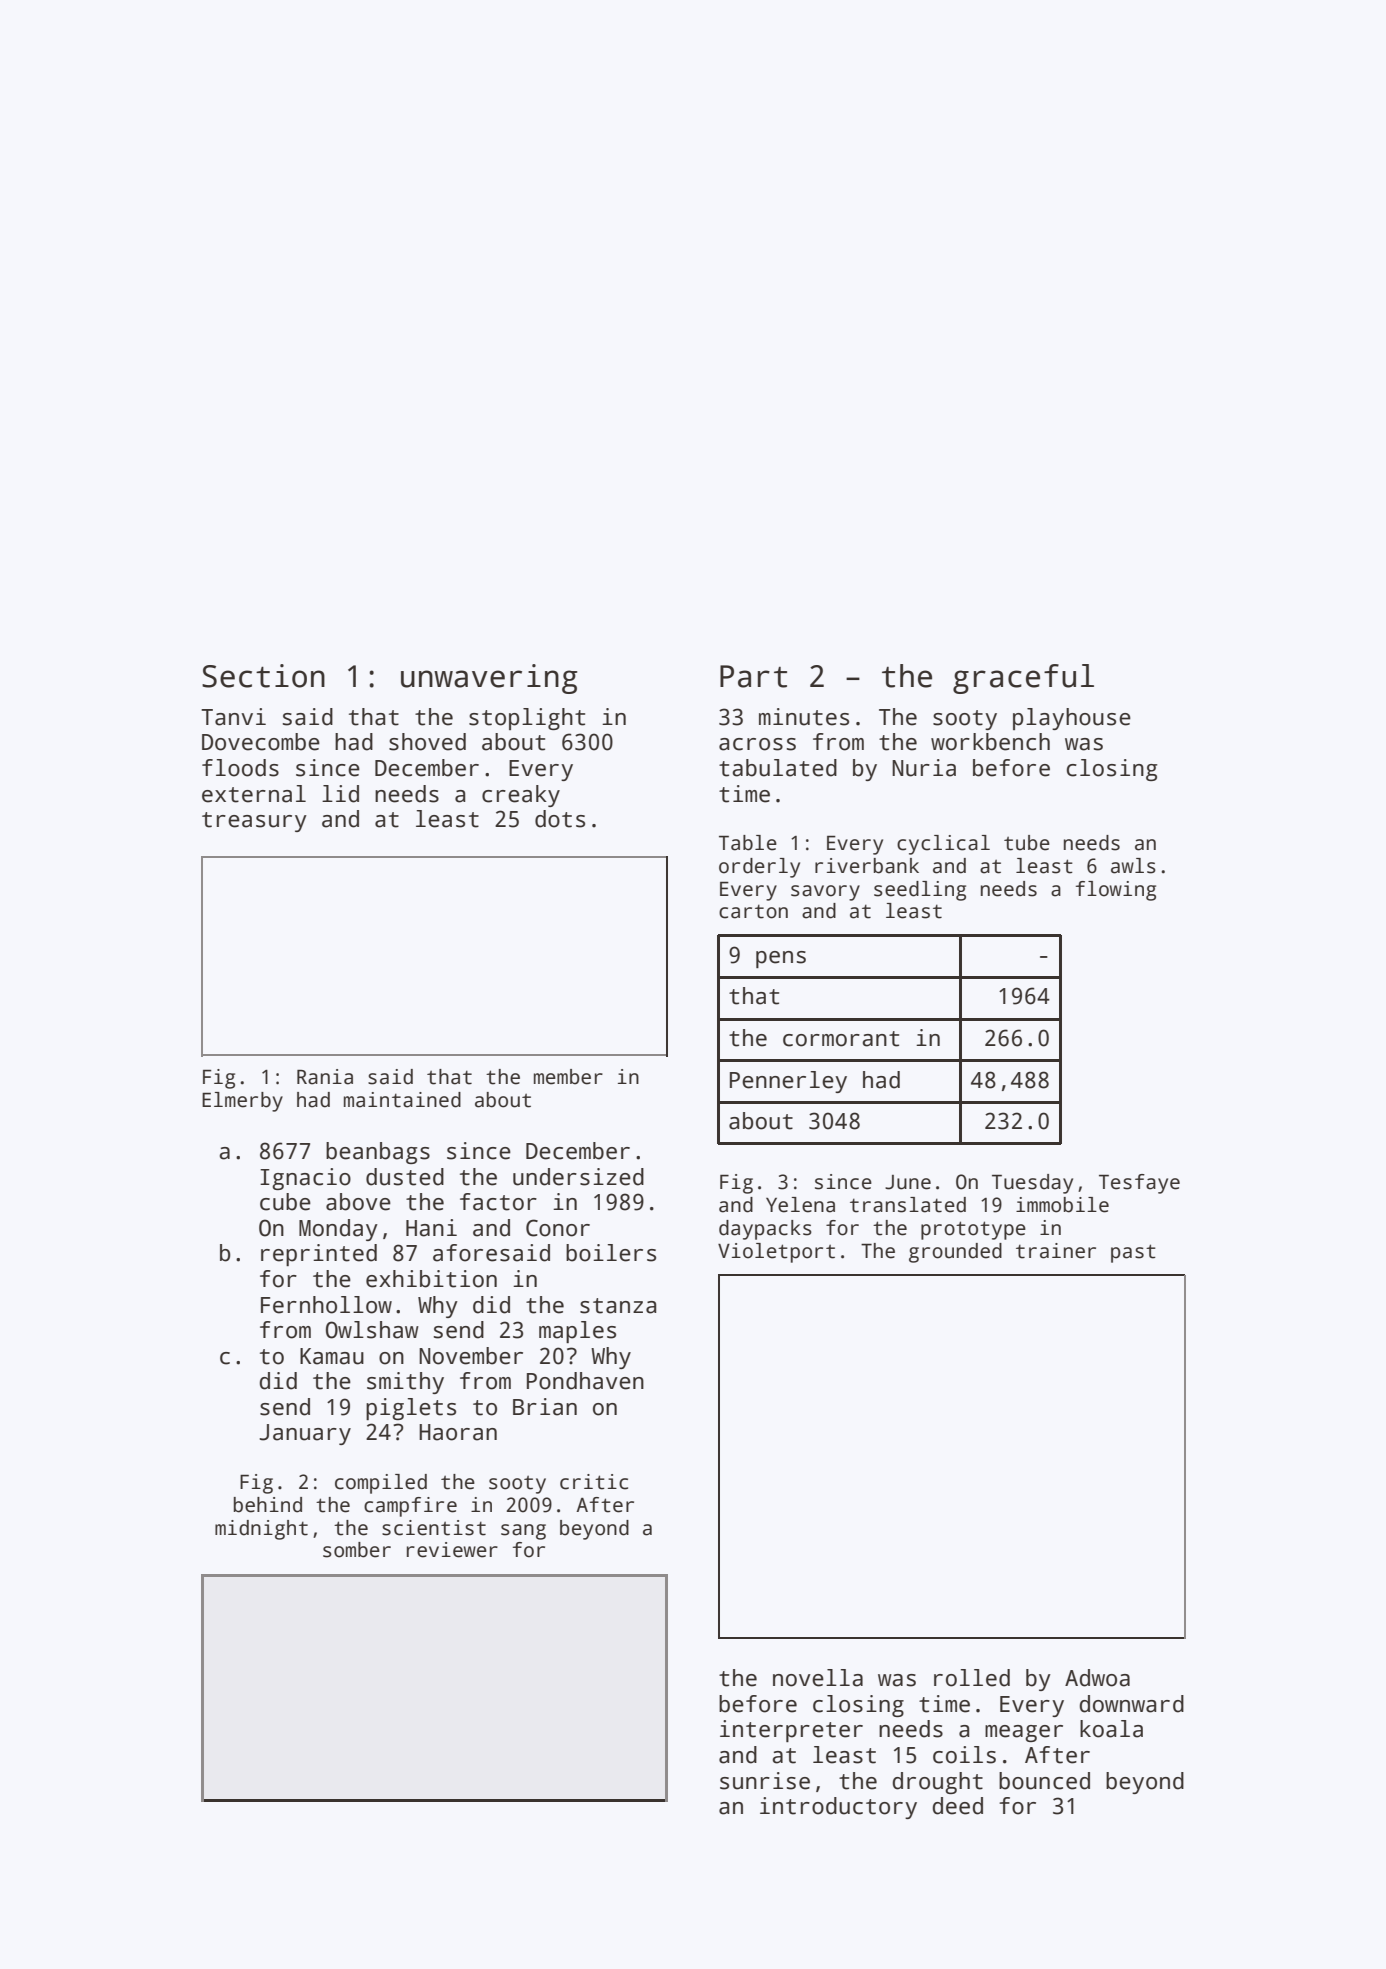 This document has height=1969, width=1386. Describe the element at coordinates (1027, 843) in the document. I see `tube` at that location.
